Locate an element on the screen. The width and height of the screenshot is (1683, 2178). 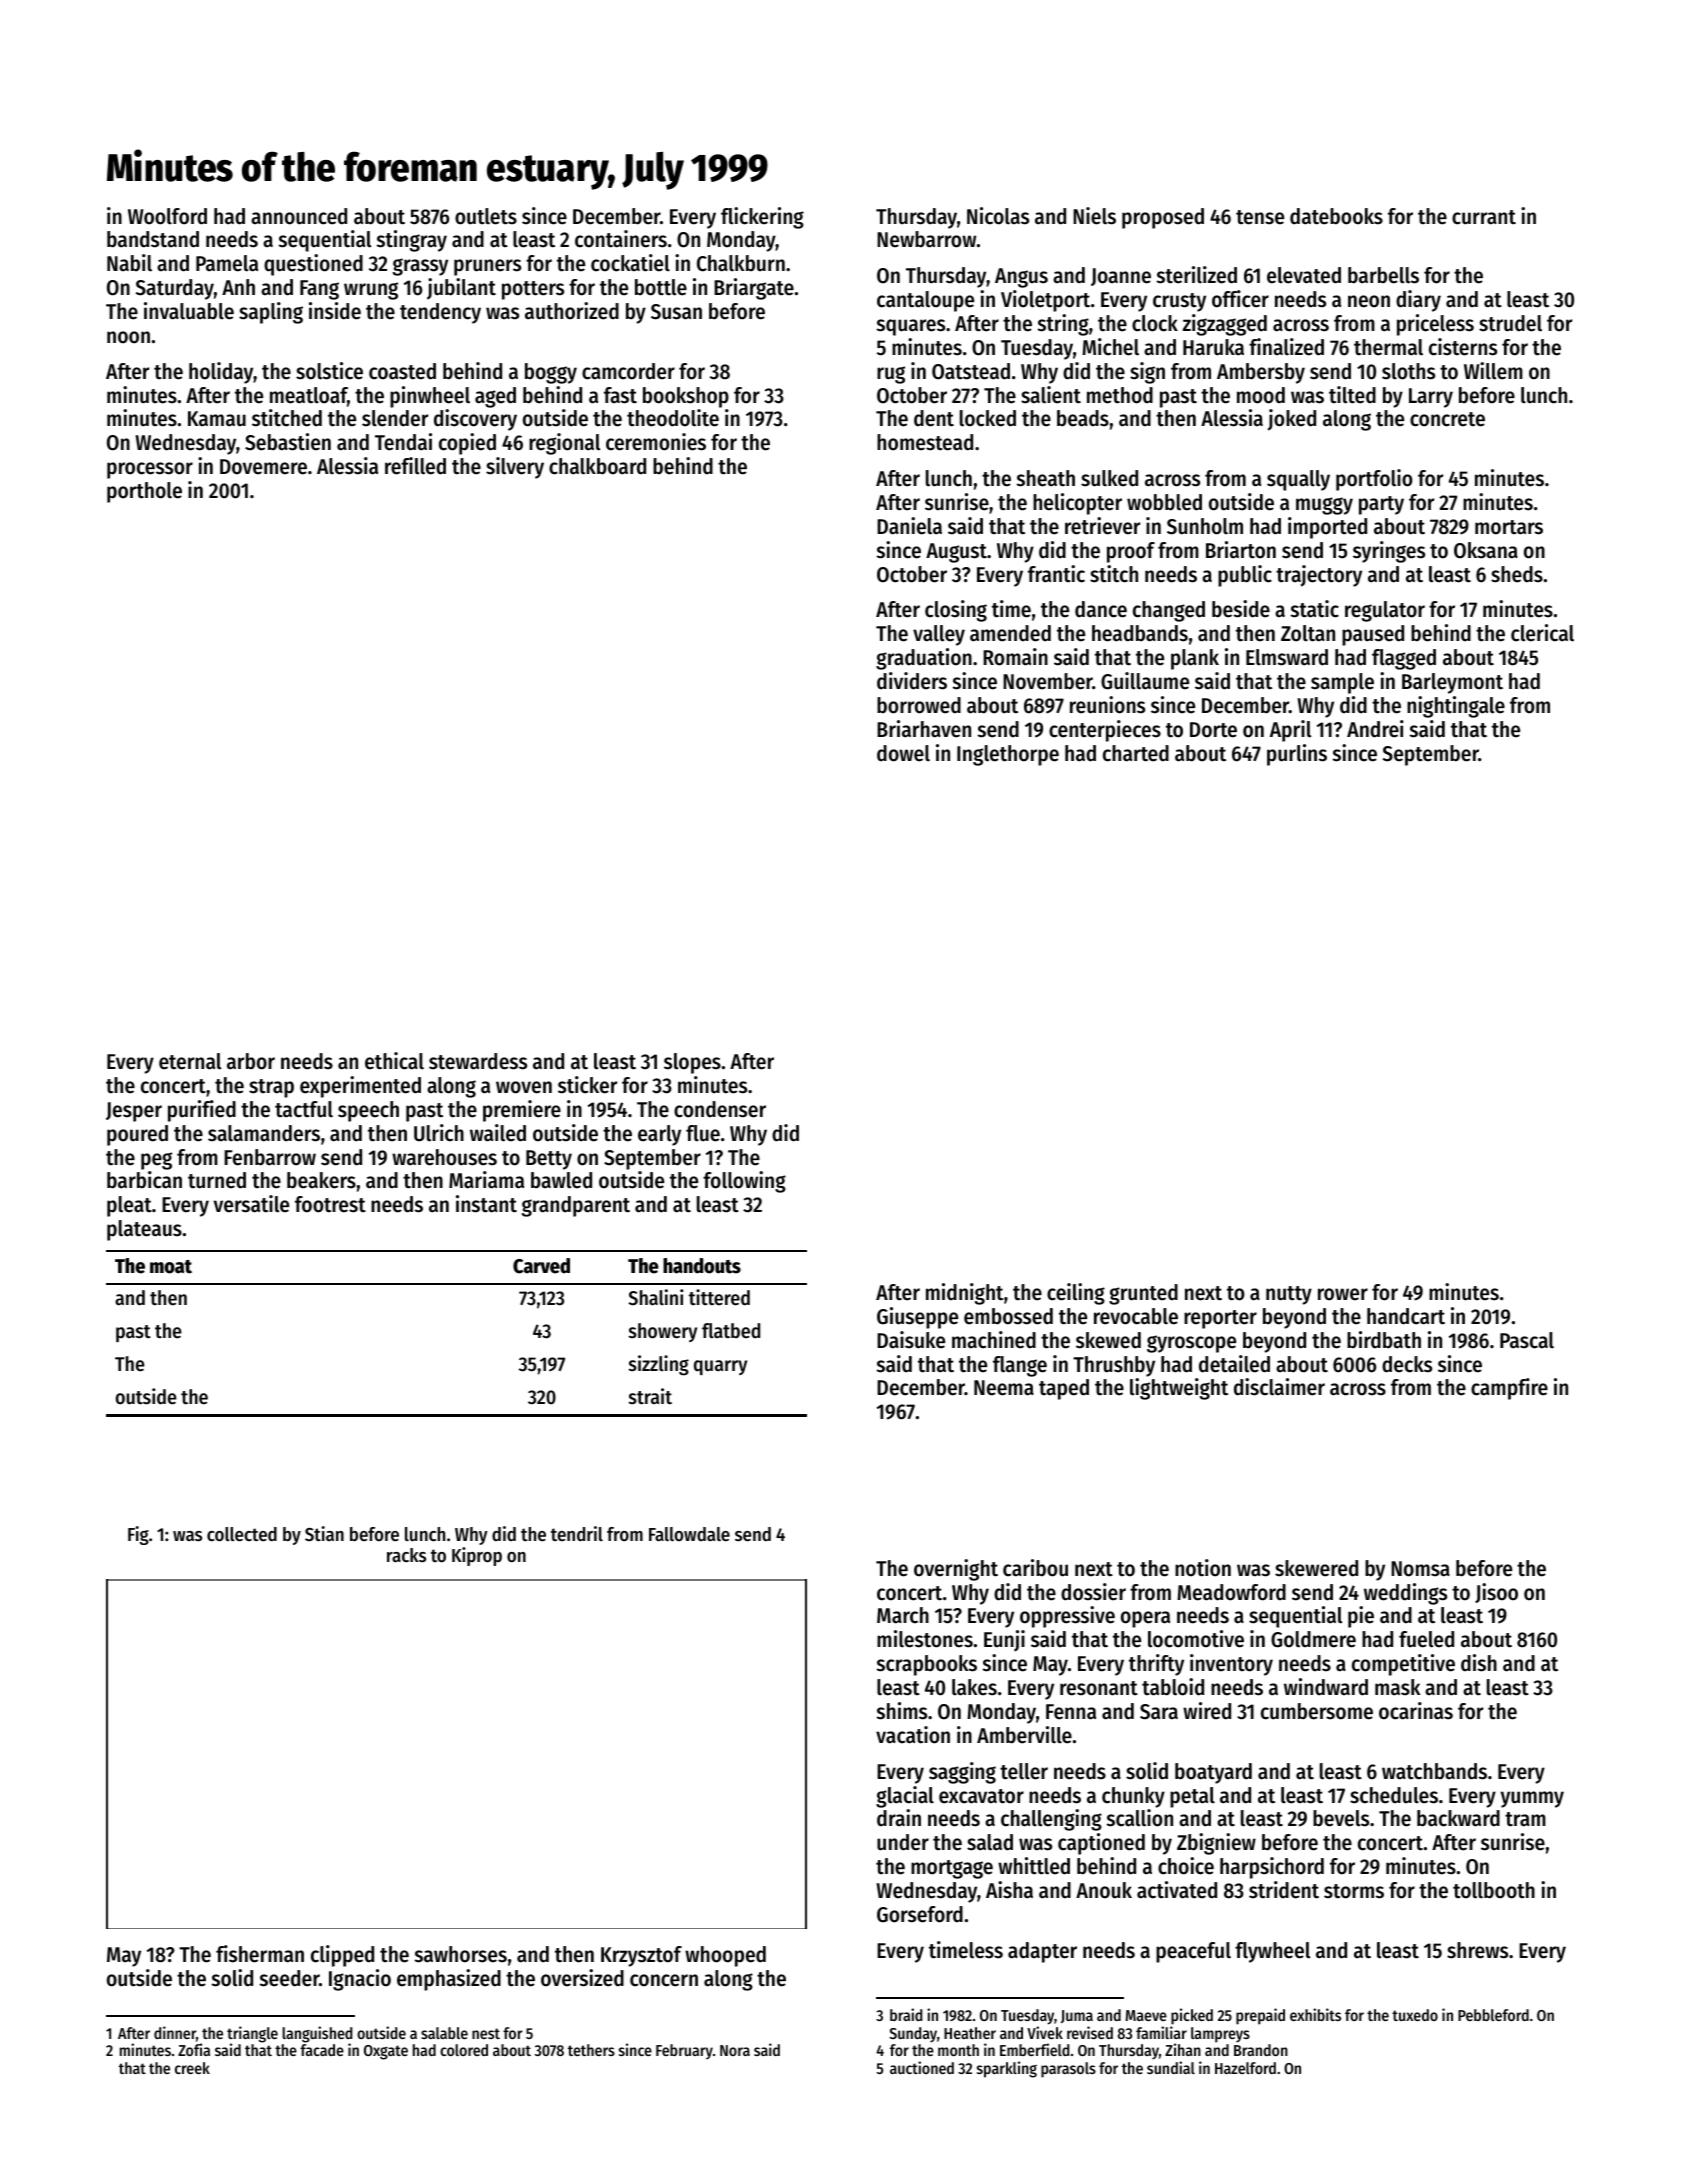
refilled is located at coordinates (415, 466).
